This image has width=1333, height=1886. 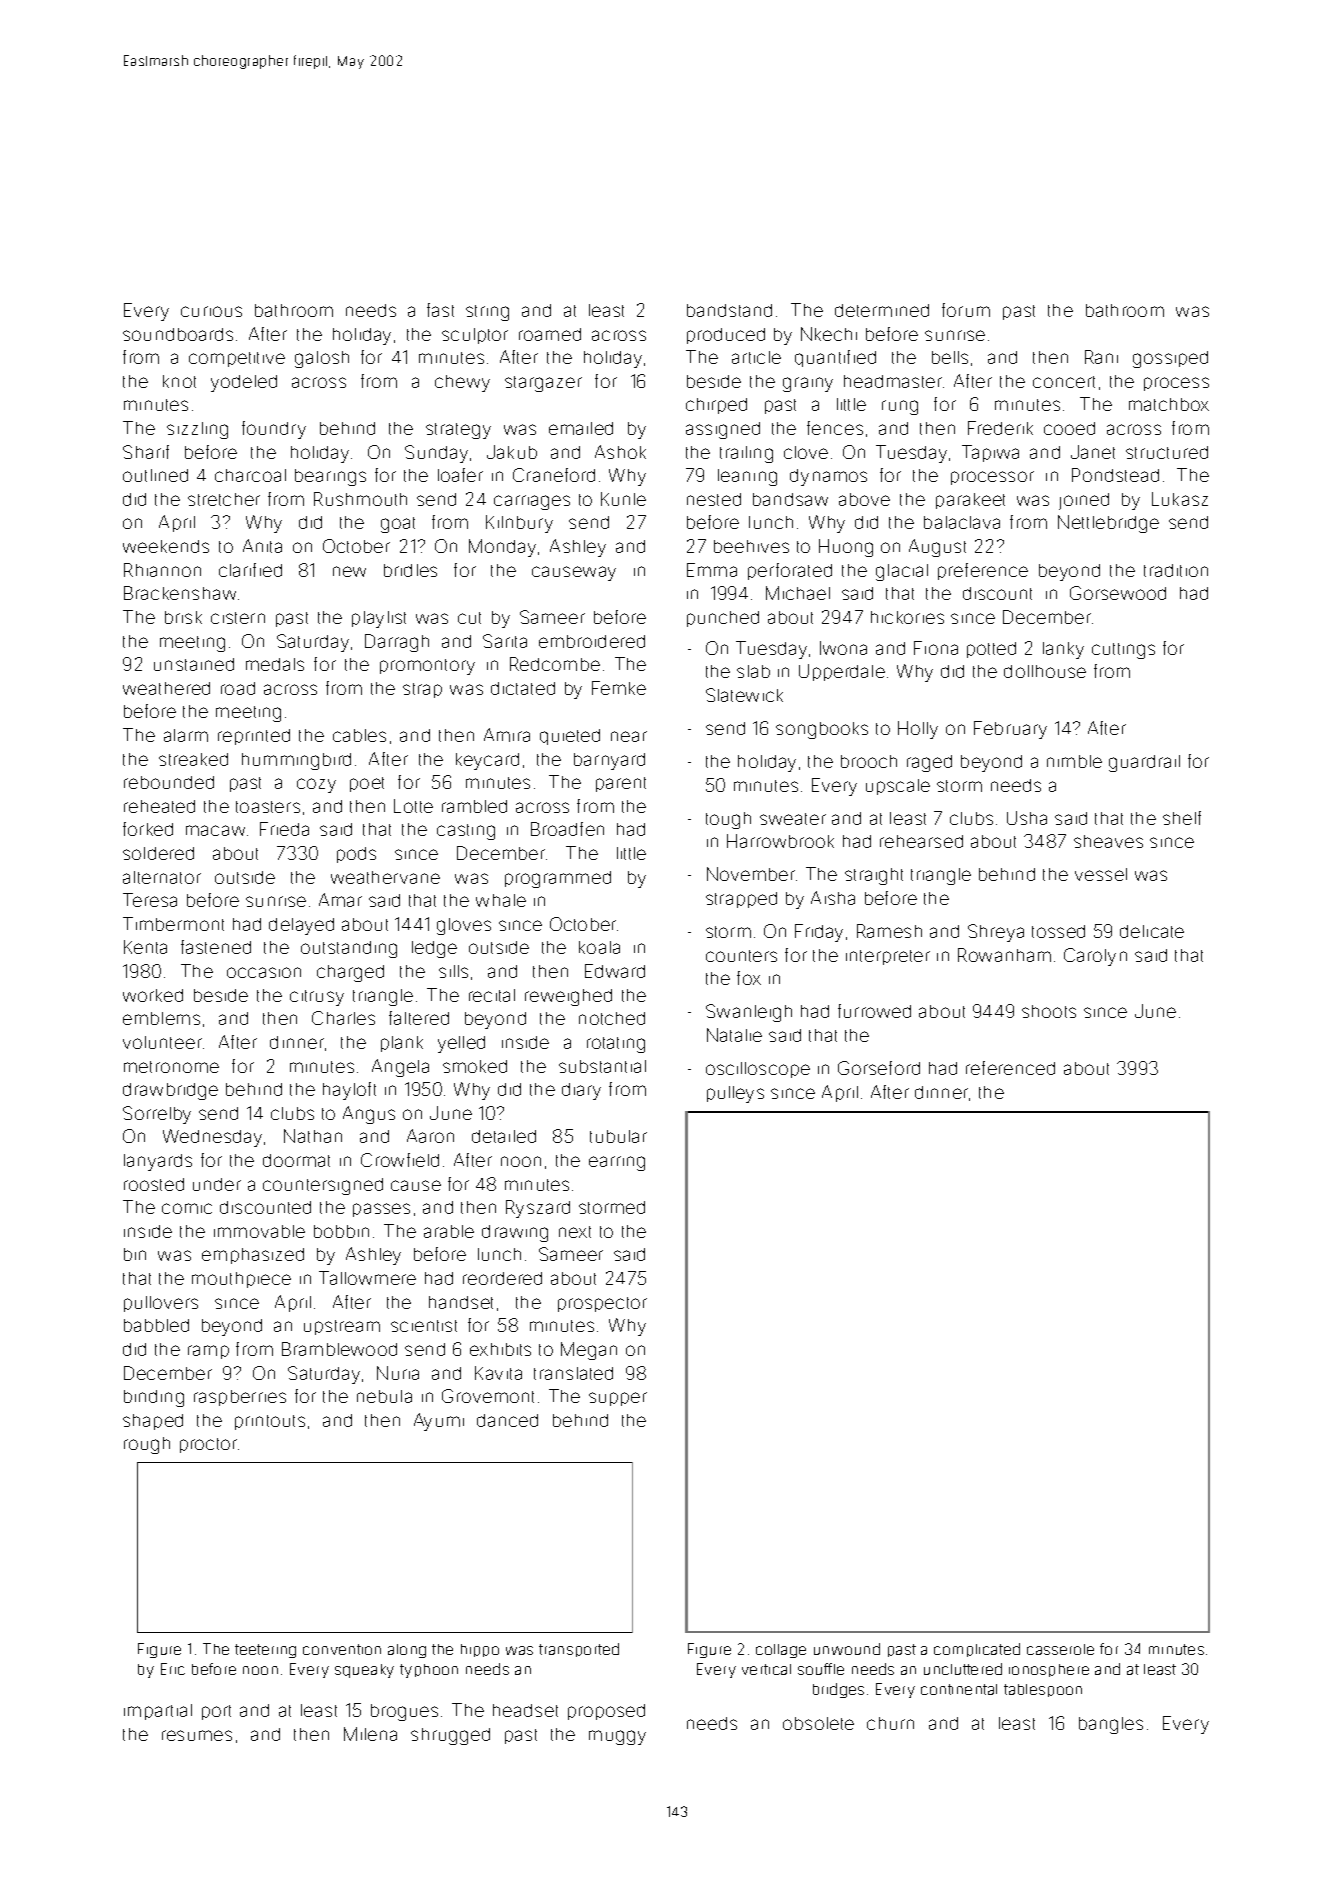 I want to click on galosh, so click(x=322, y=359).
